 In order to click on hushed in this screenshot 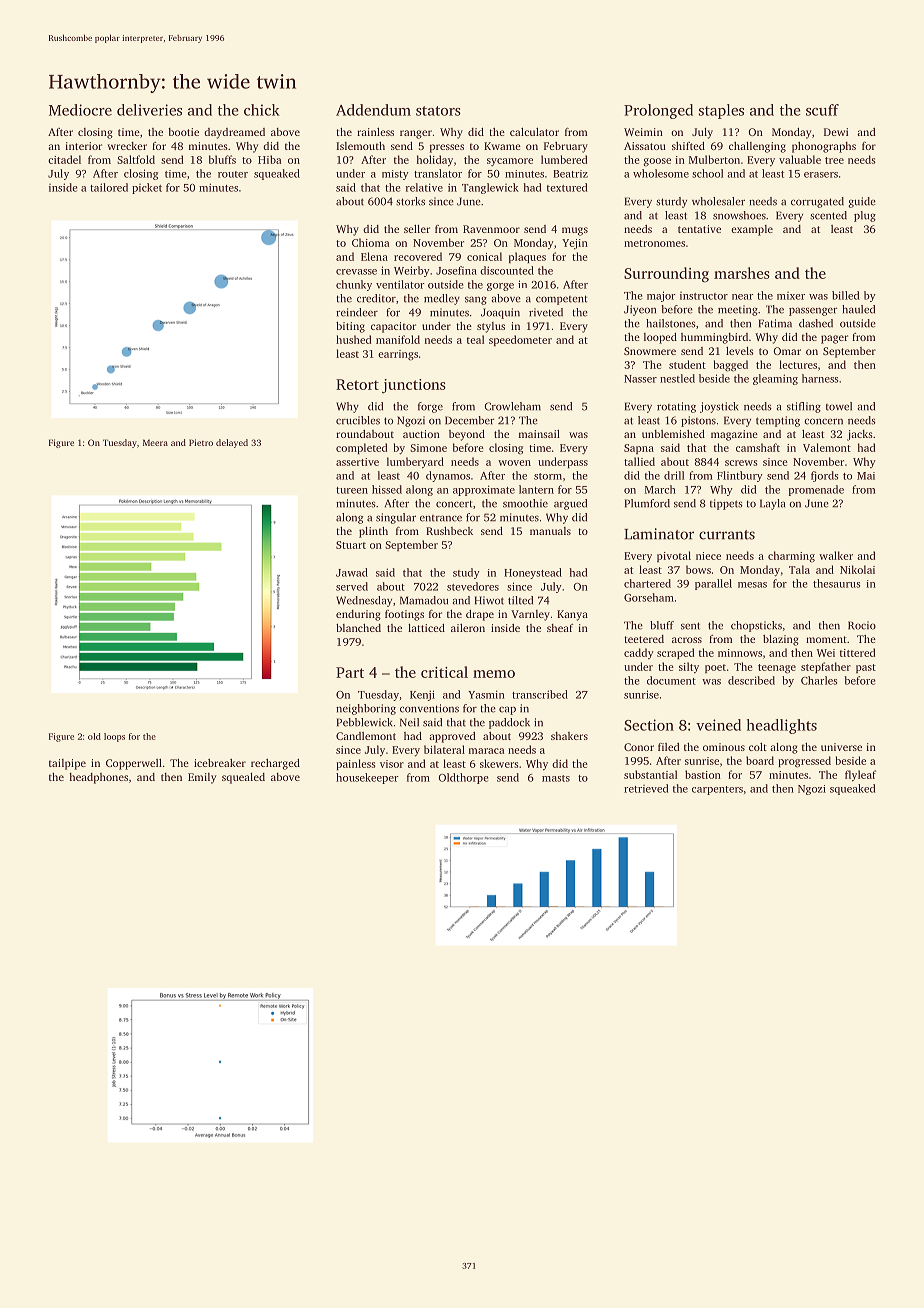, I will do `click(354, 339)`.
